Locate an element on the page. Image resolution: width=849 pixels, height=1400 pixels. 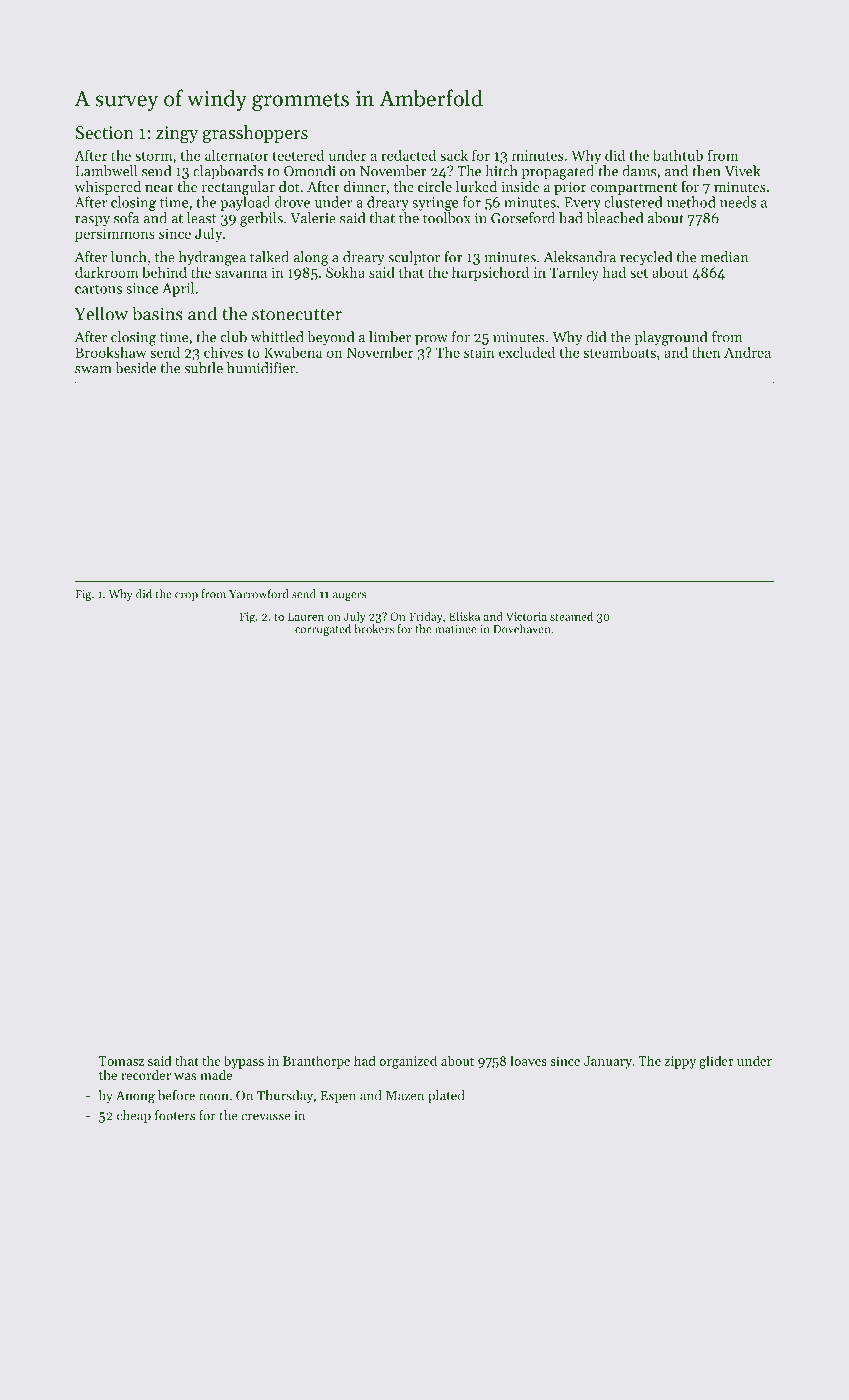
Dovehaven is located at coordinates (521, 629).
